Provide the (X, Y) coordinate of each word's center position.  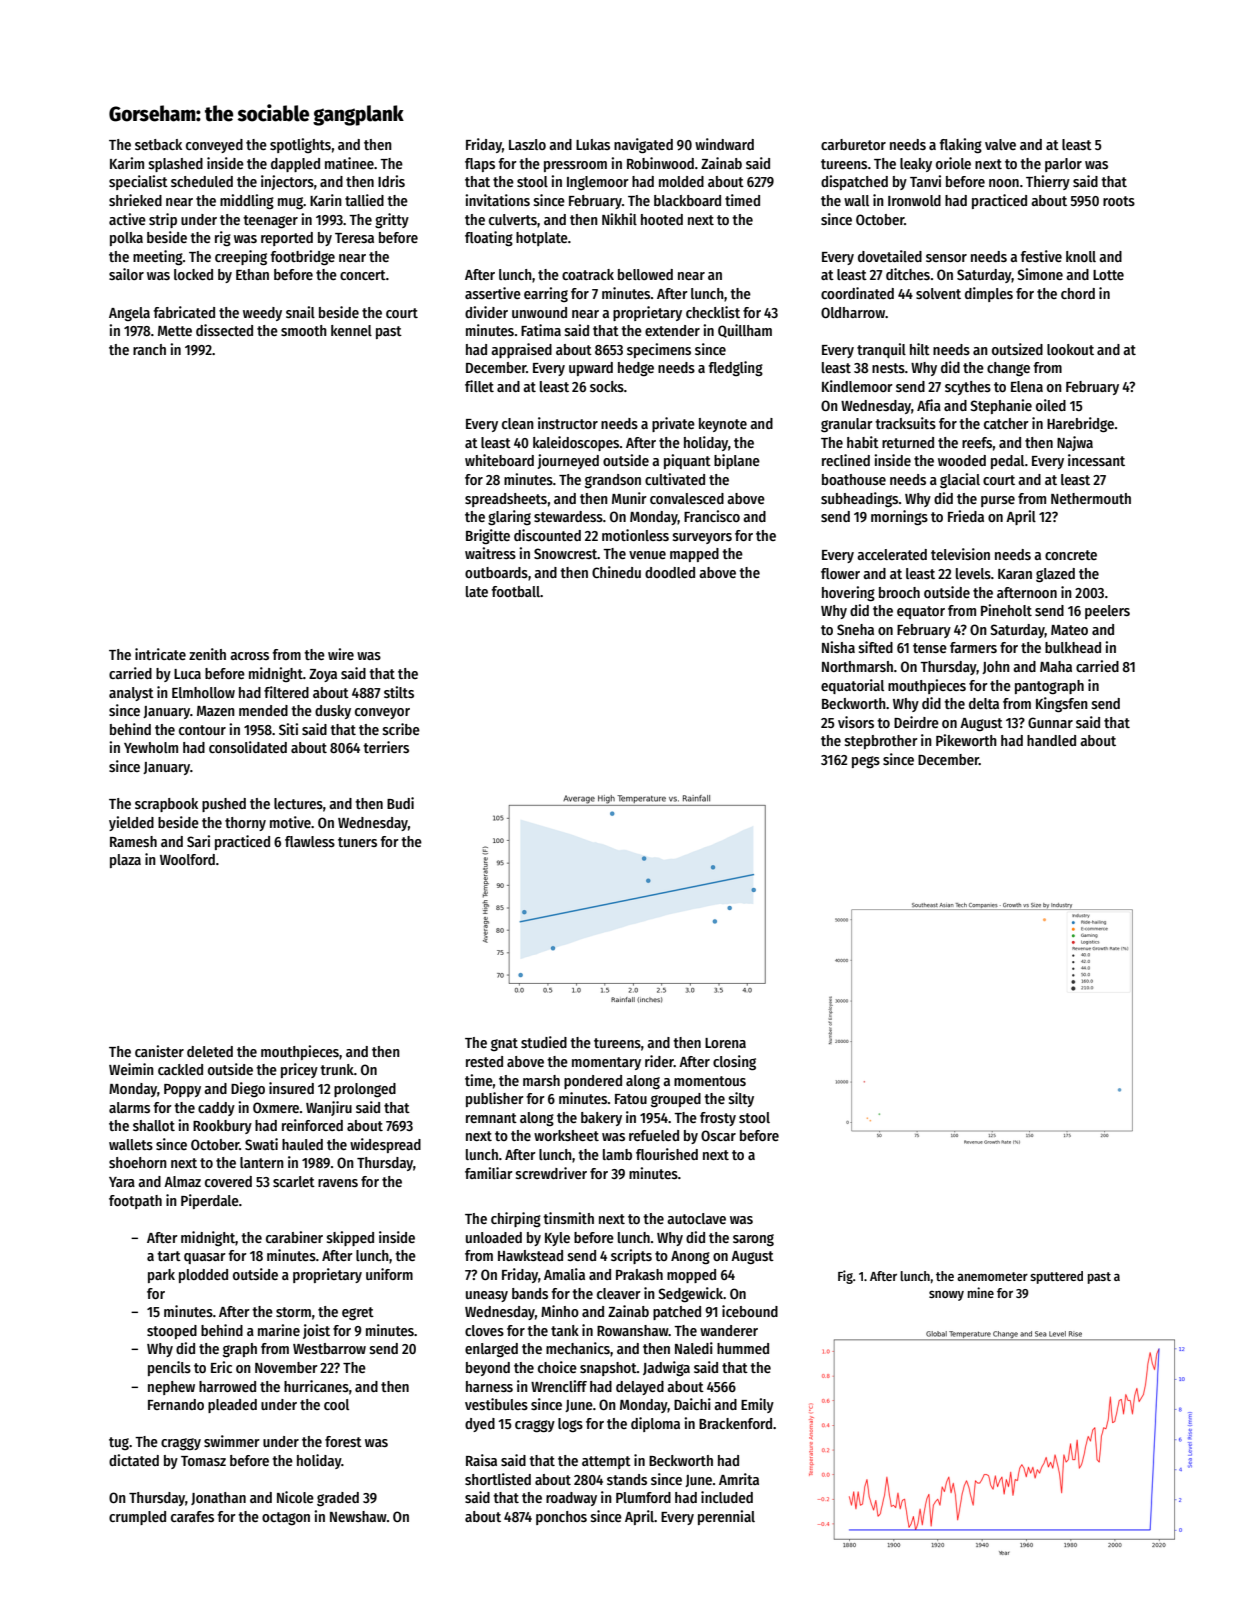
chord (1078, 293)
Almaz (182, 1181)
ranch (149, 349)
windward (724, 144)
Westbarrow (329, 1348)
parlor (1063, 165)
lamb (617, 1154)
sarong (753, 1240)
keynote (723, 425)
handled (1051, 740)
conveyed (214, 146)
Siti (288, 729)
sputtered (1056, 1277)
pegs (866, 762)
